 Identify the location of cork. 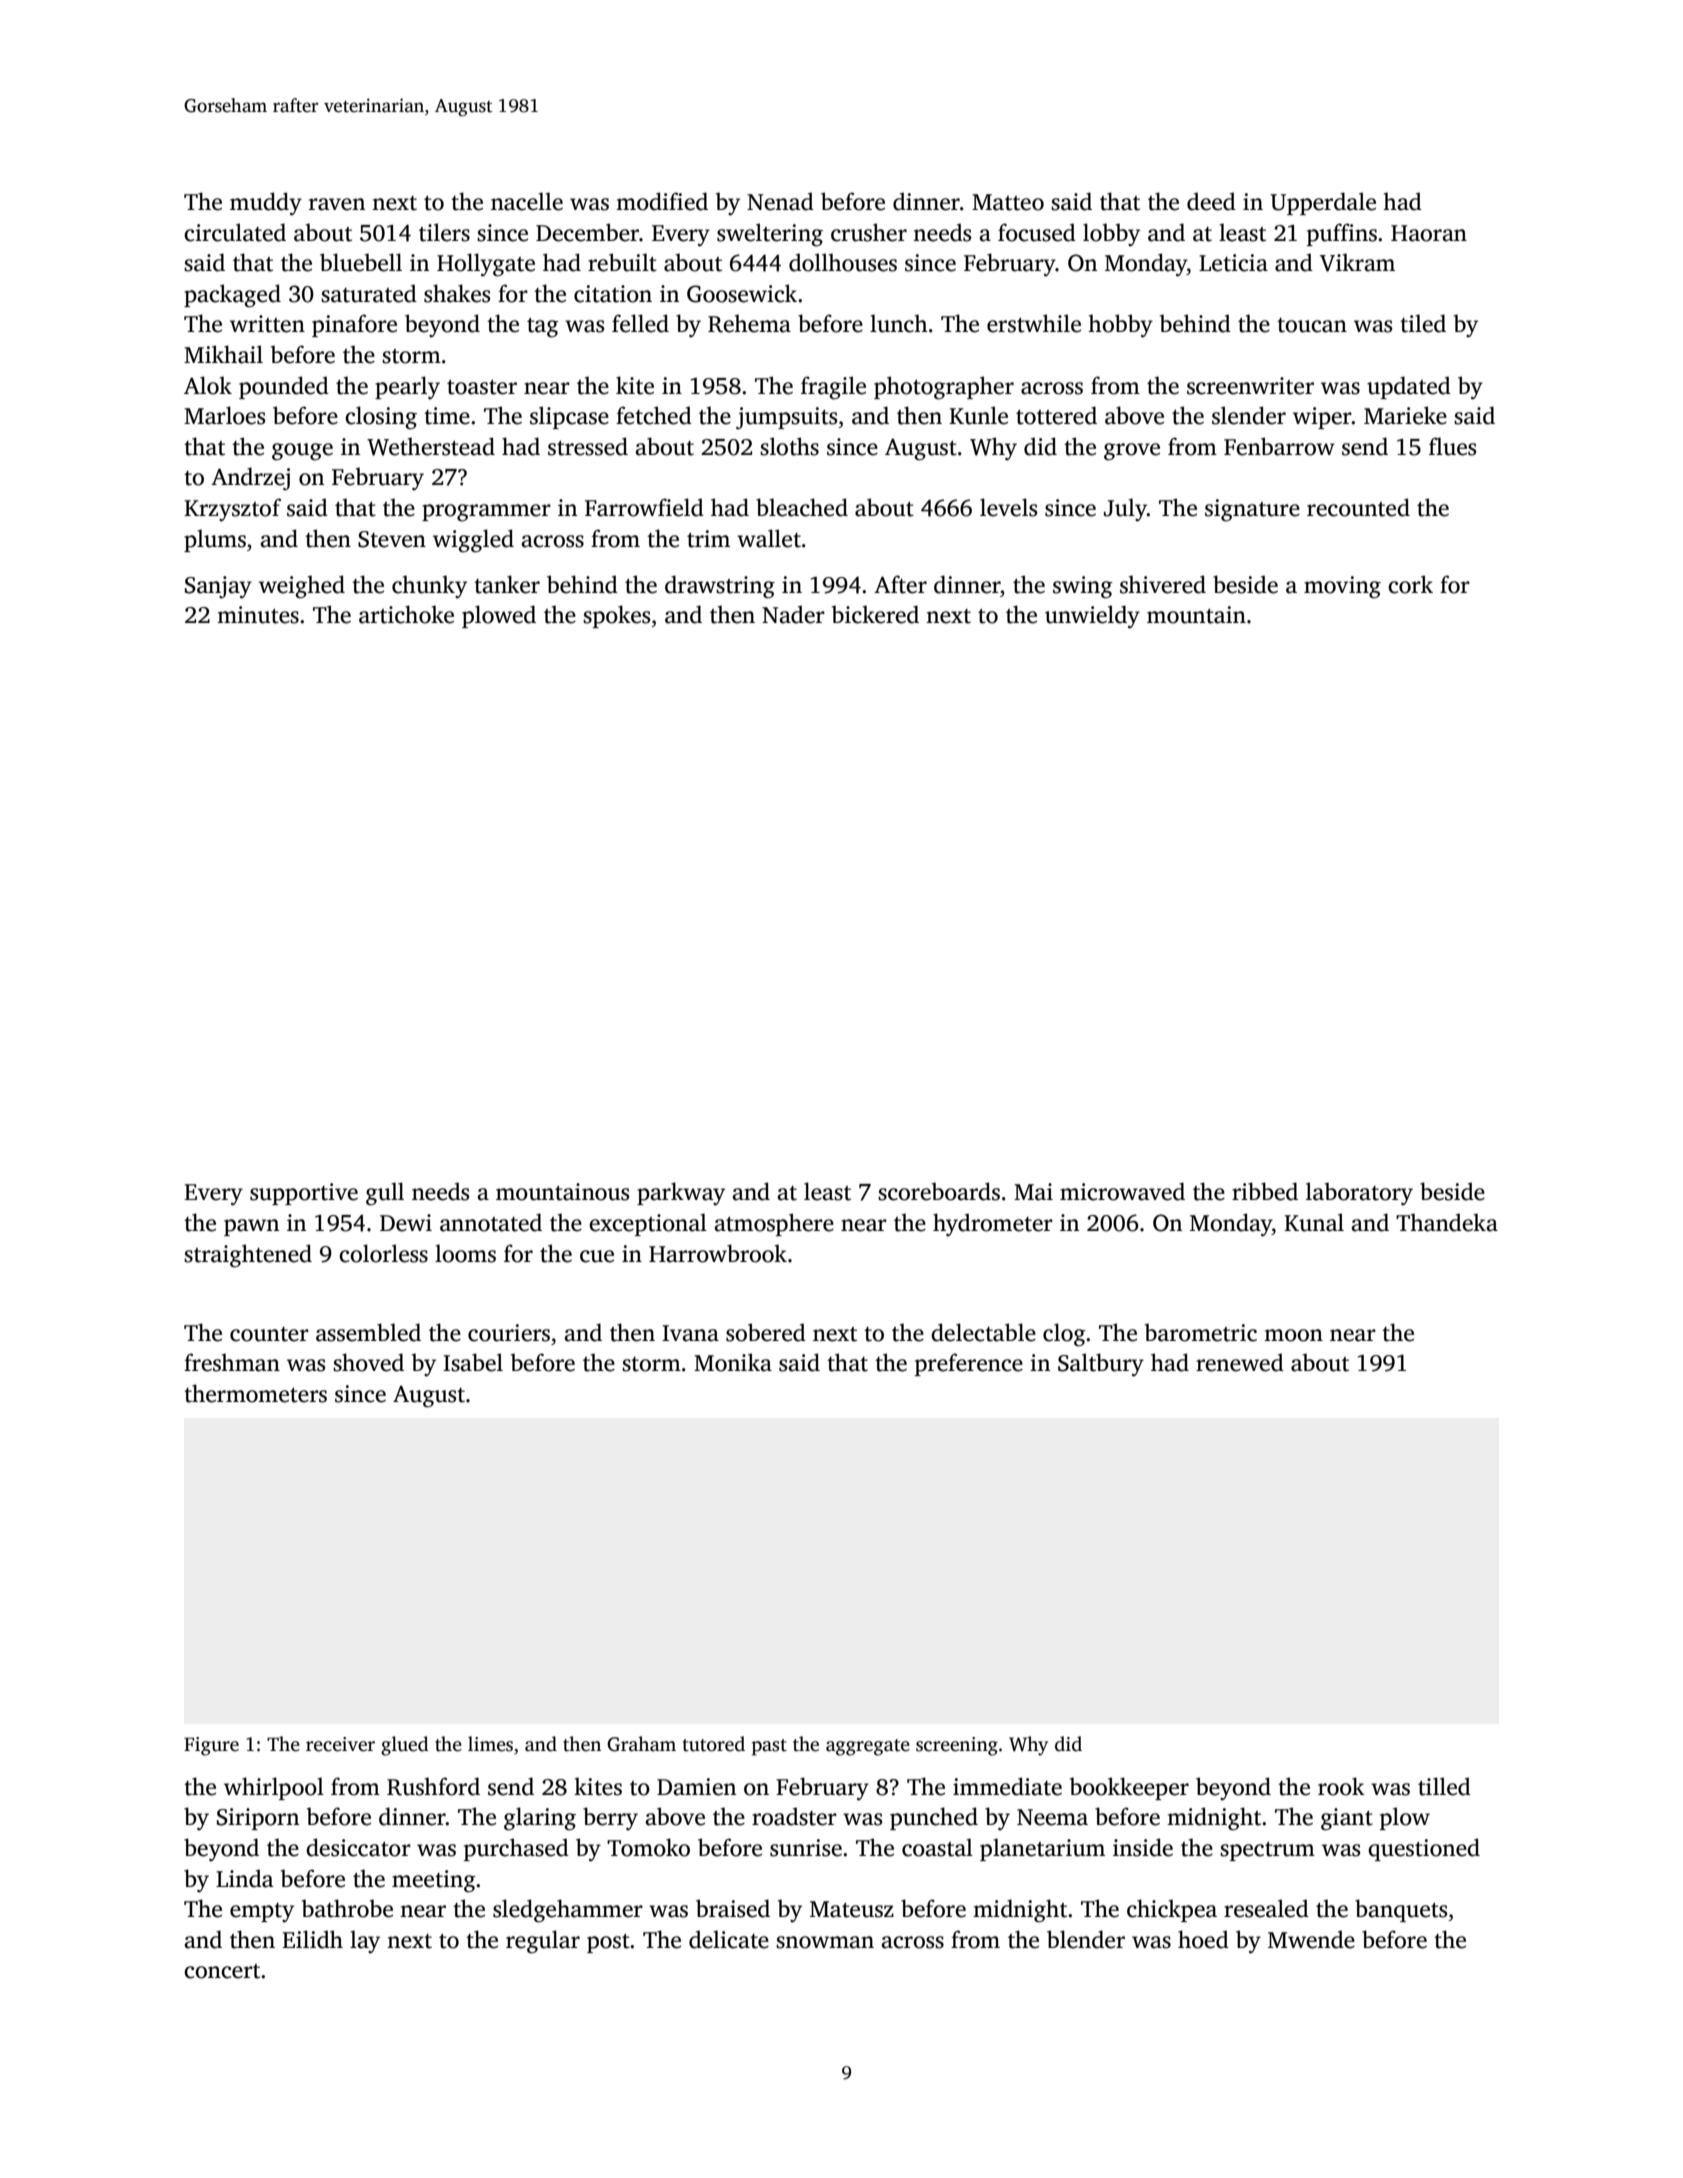
(1410, 584).
